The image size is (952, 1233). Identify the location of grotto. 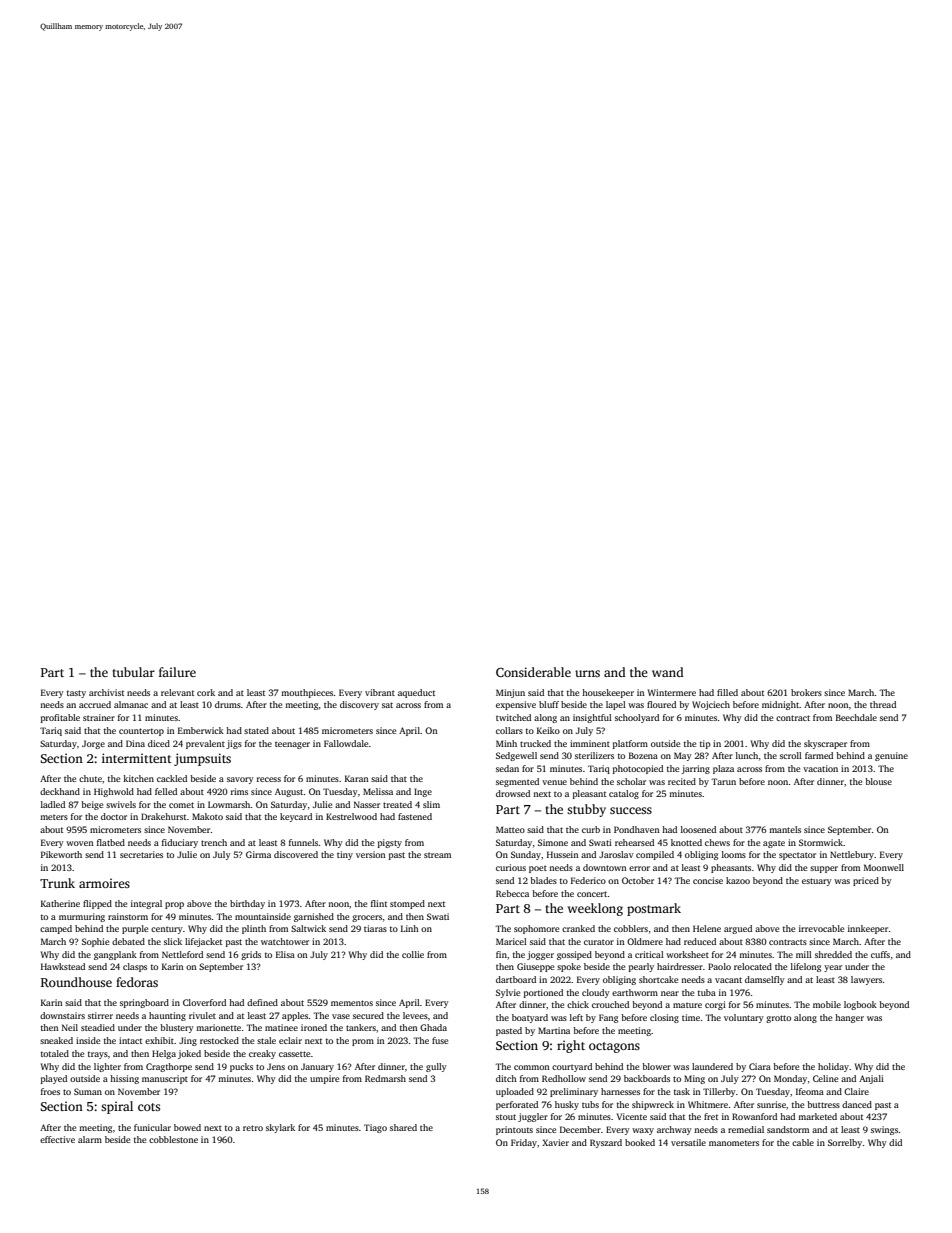
(778, 1019).
